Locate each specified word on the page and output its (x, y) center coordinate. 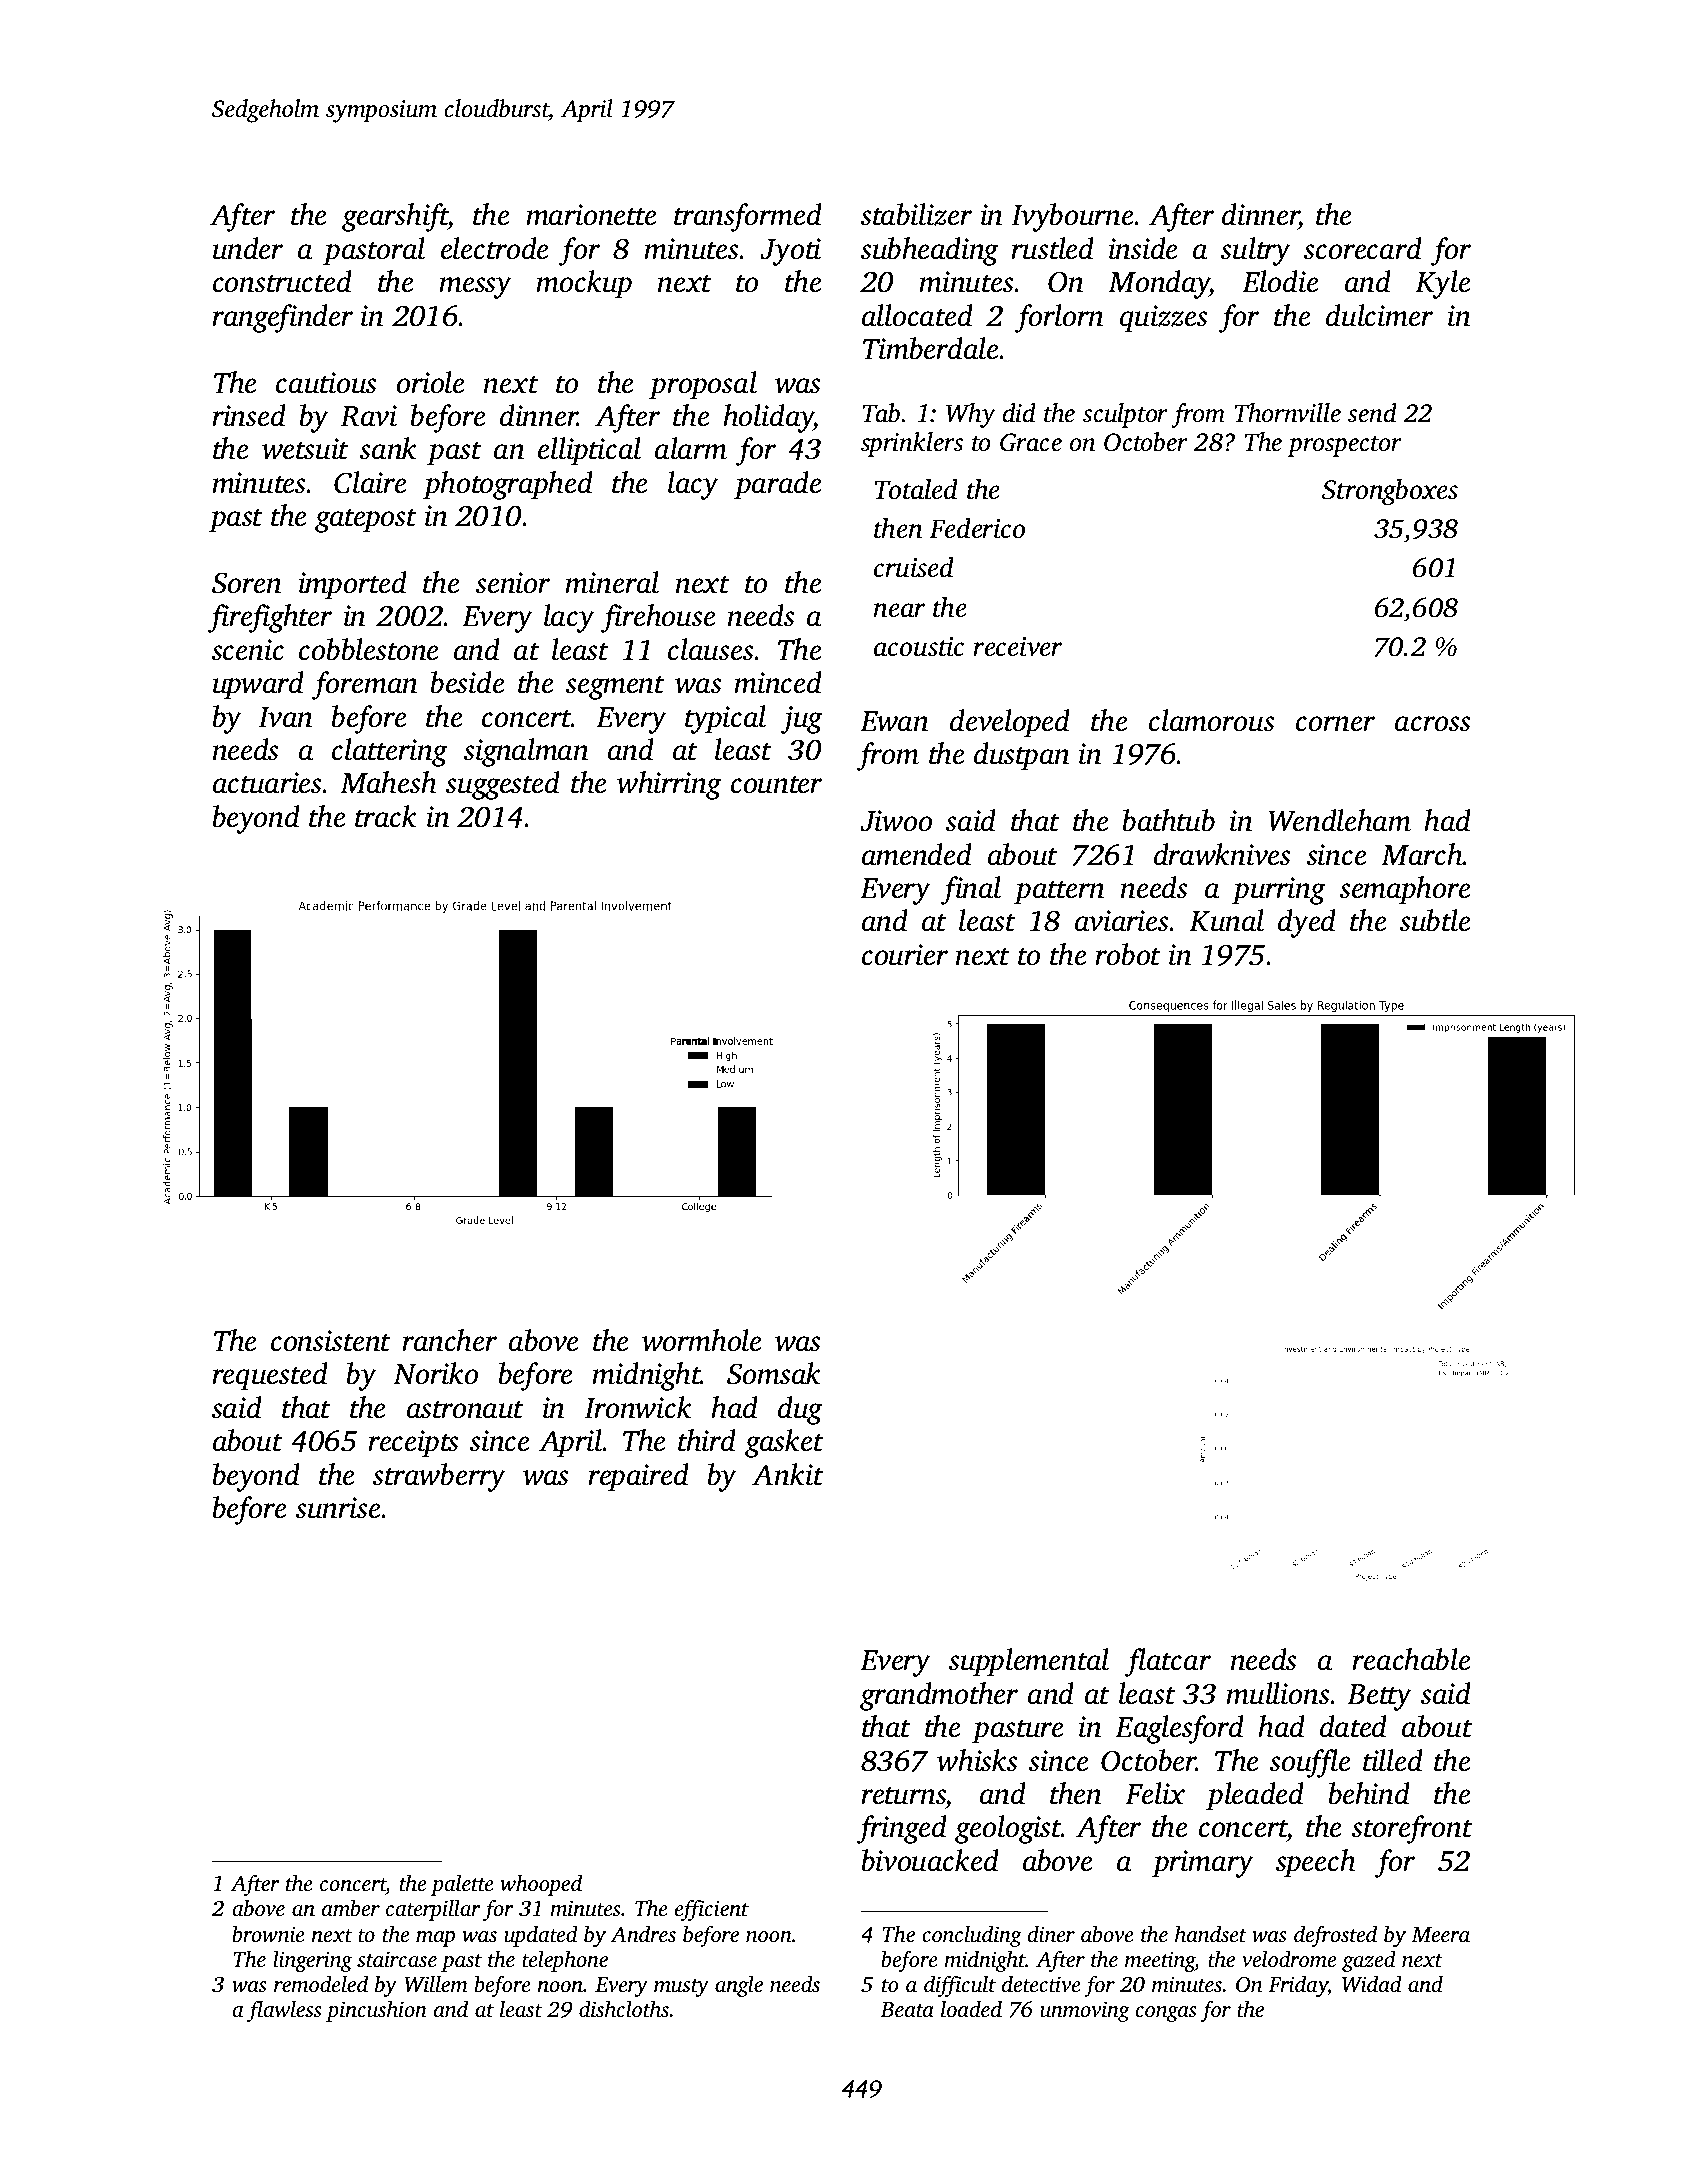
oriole (431, 382)
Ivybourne (1072, 217)
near (899, 610)
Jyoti (790, 252)
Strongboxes (1390, 492)
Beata (907, 2009)
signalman (526, 752)
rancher (449, 1340)
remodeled (321, 1983)
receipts (413, 1444)
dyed (1307, 923)
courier (905, 955)
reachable (1411, 1659)
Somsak (774, 1373)
